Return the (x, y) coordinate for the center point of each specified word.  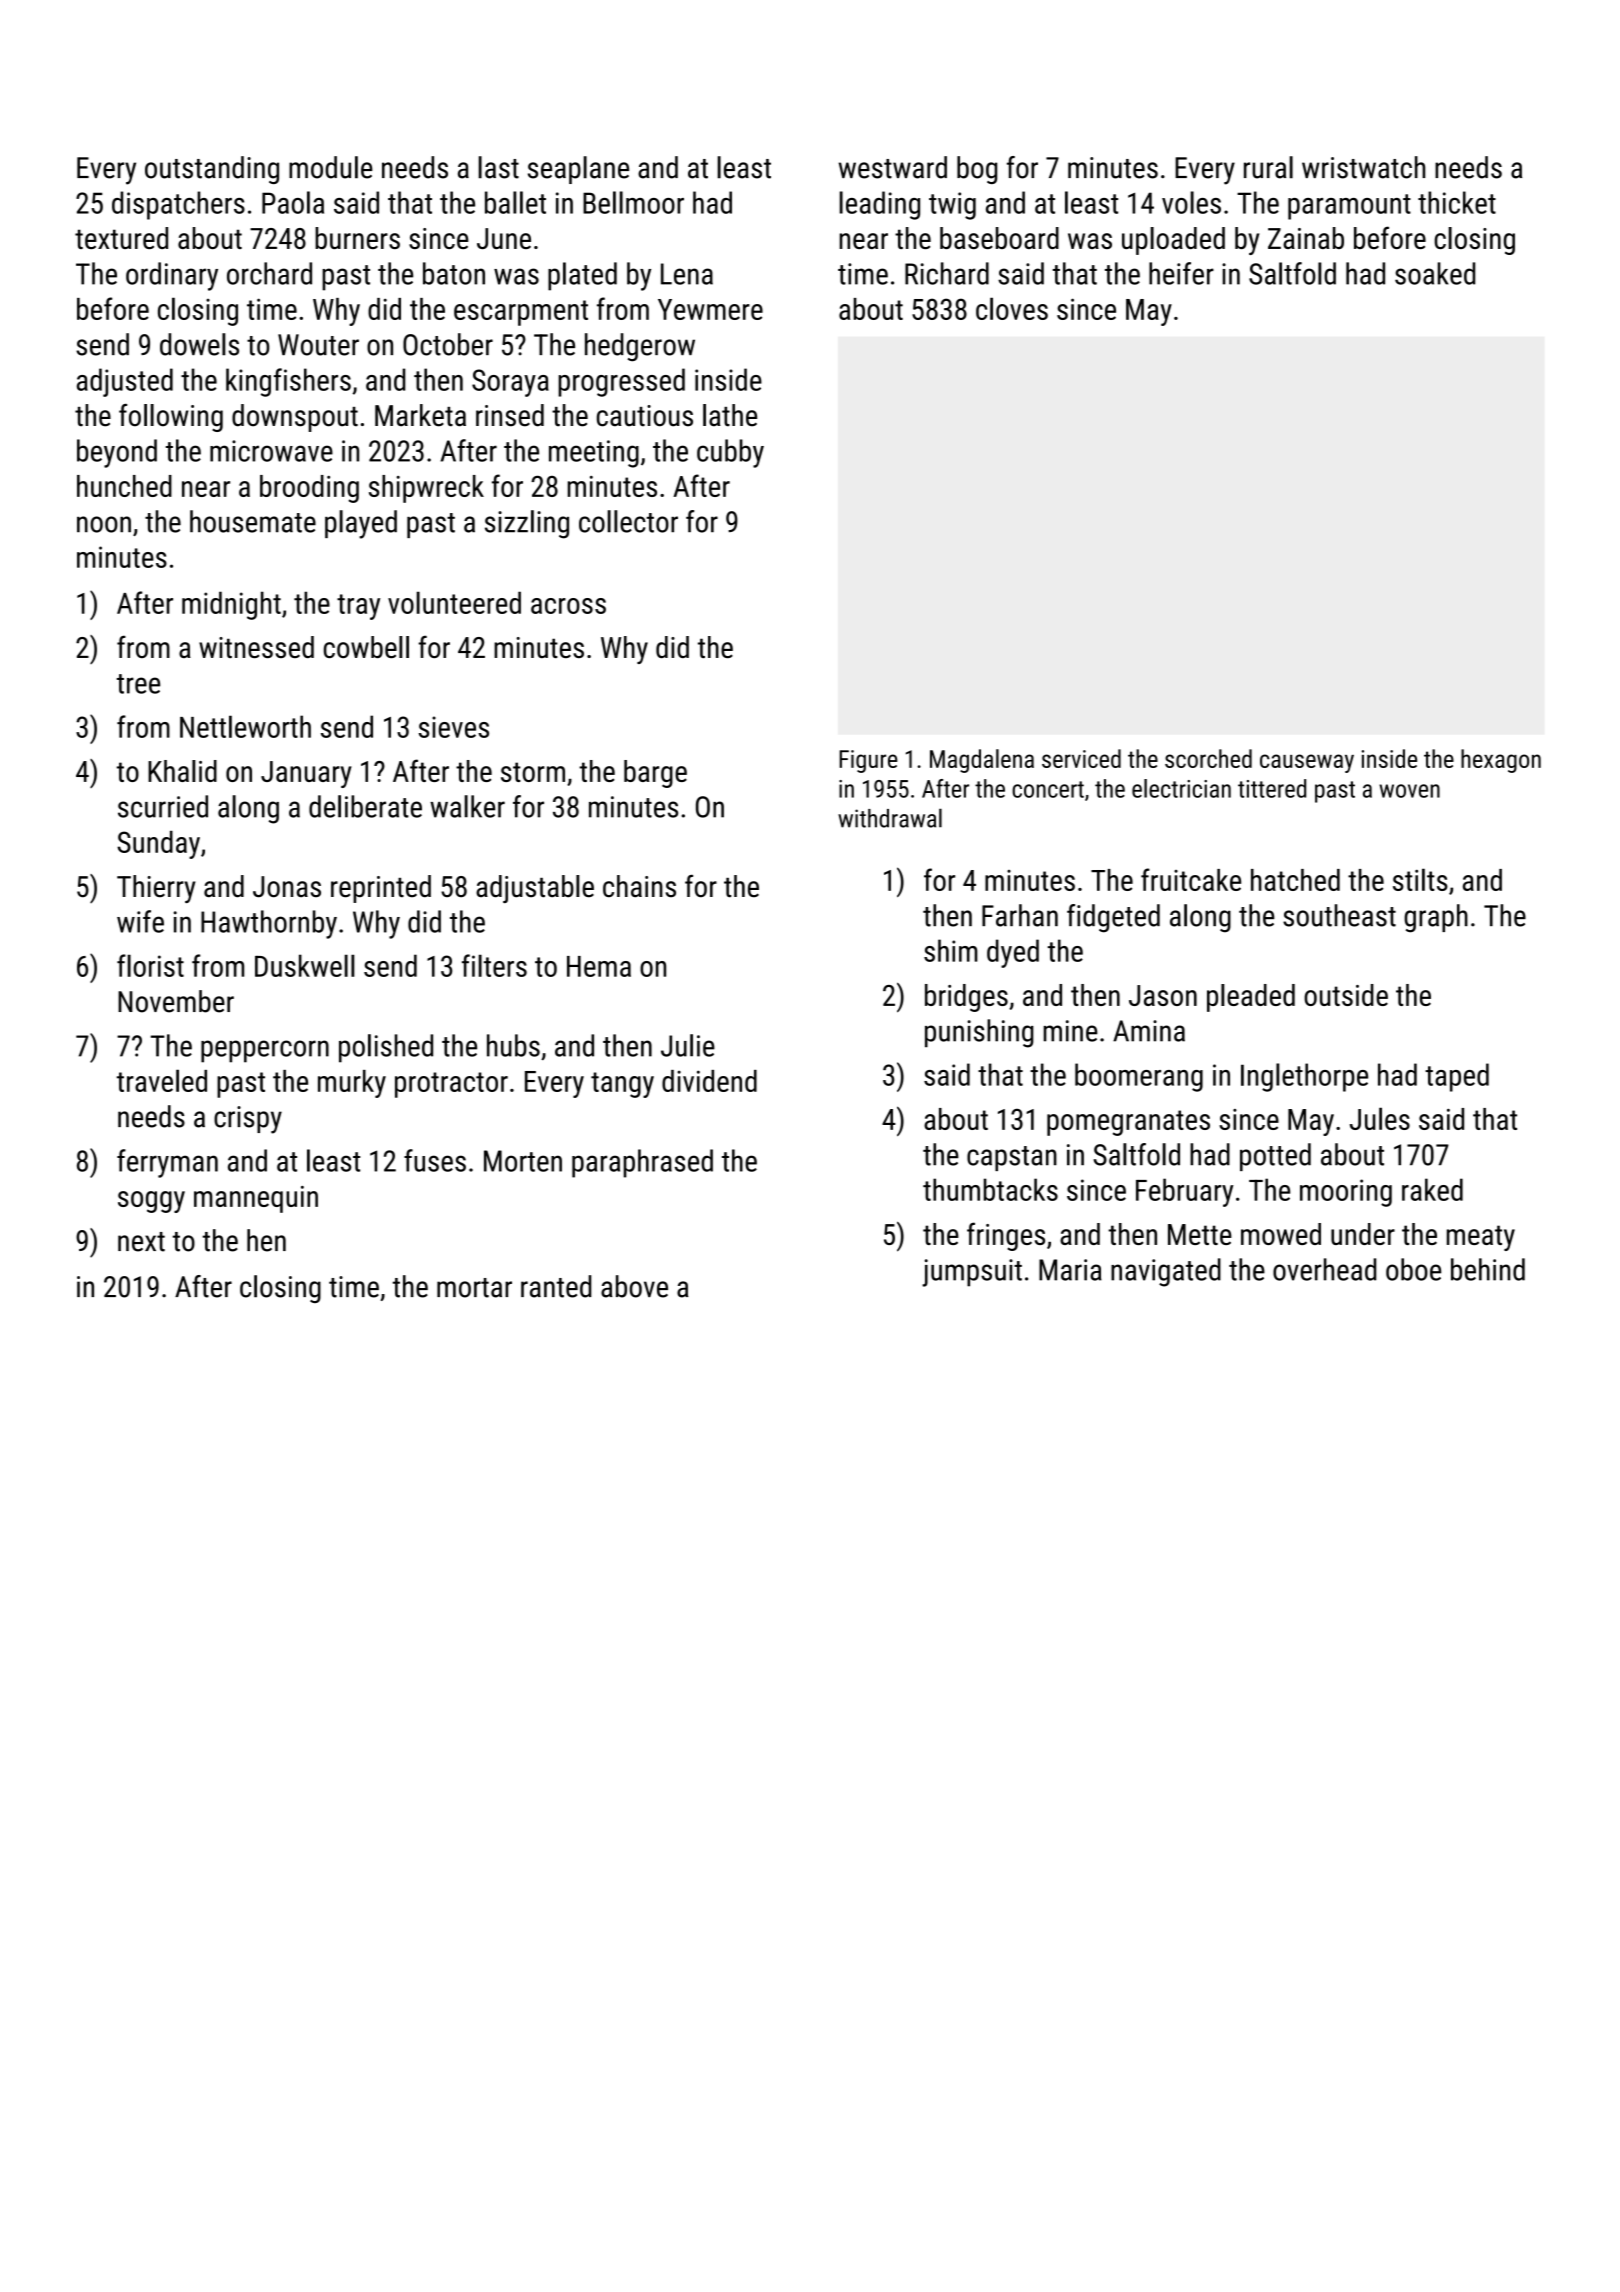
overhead (1324, 1269)
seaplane (578, 170)
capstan (1012, 1158)
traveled (162, 1080)
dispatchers (178, 205)
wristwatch (1363, 167)
